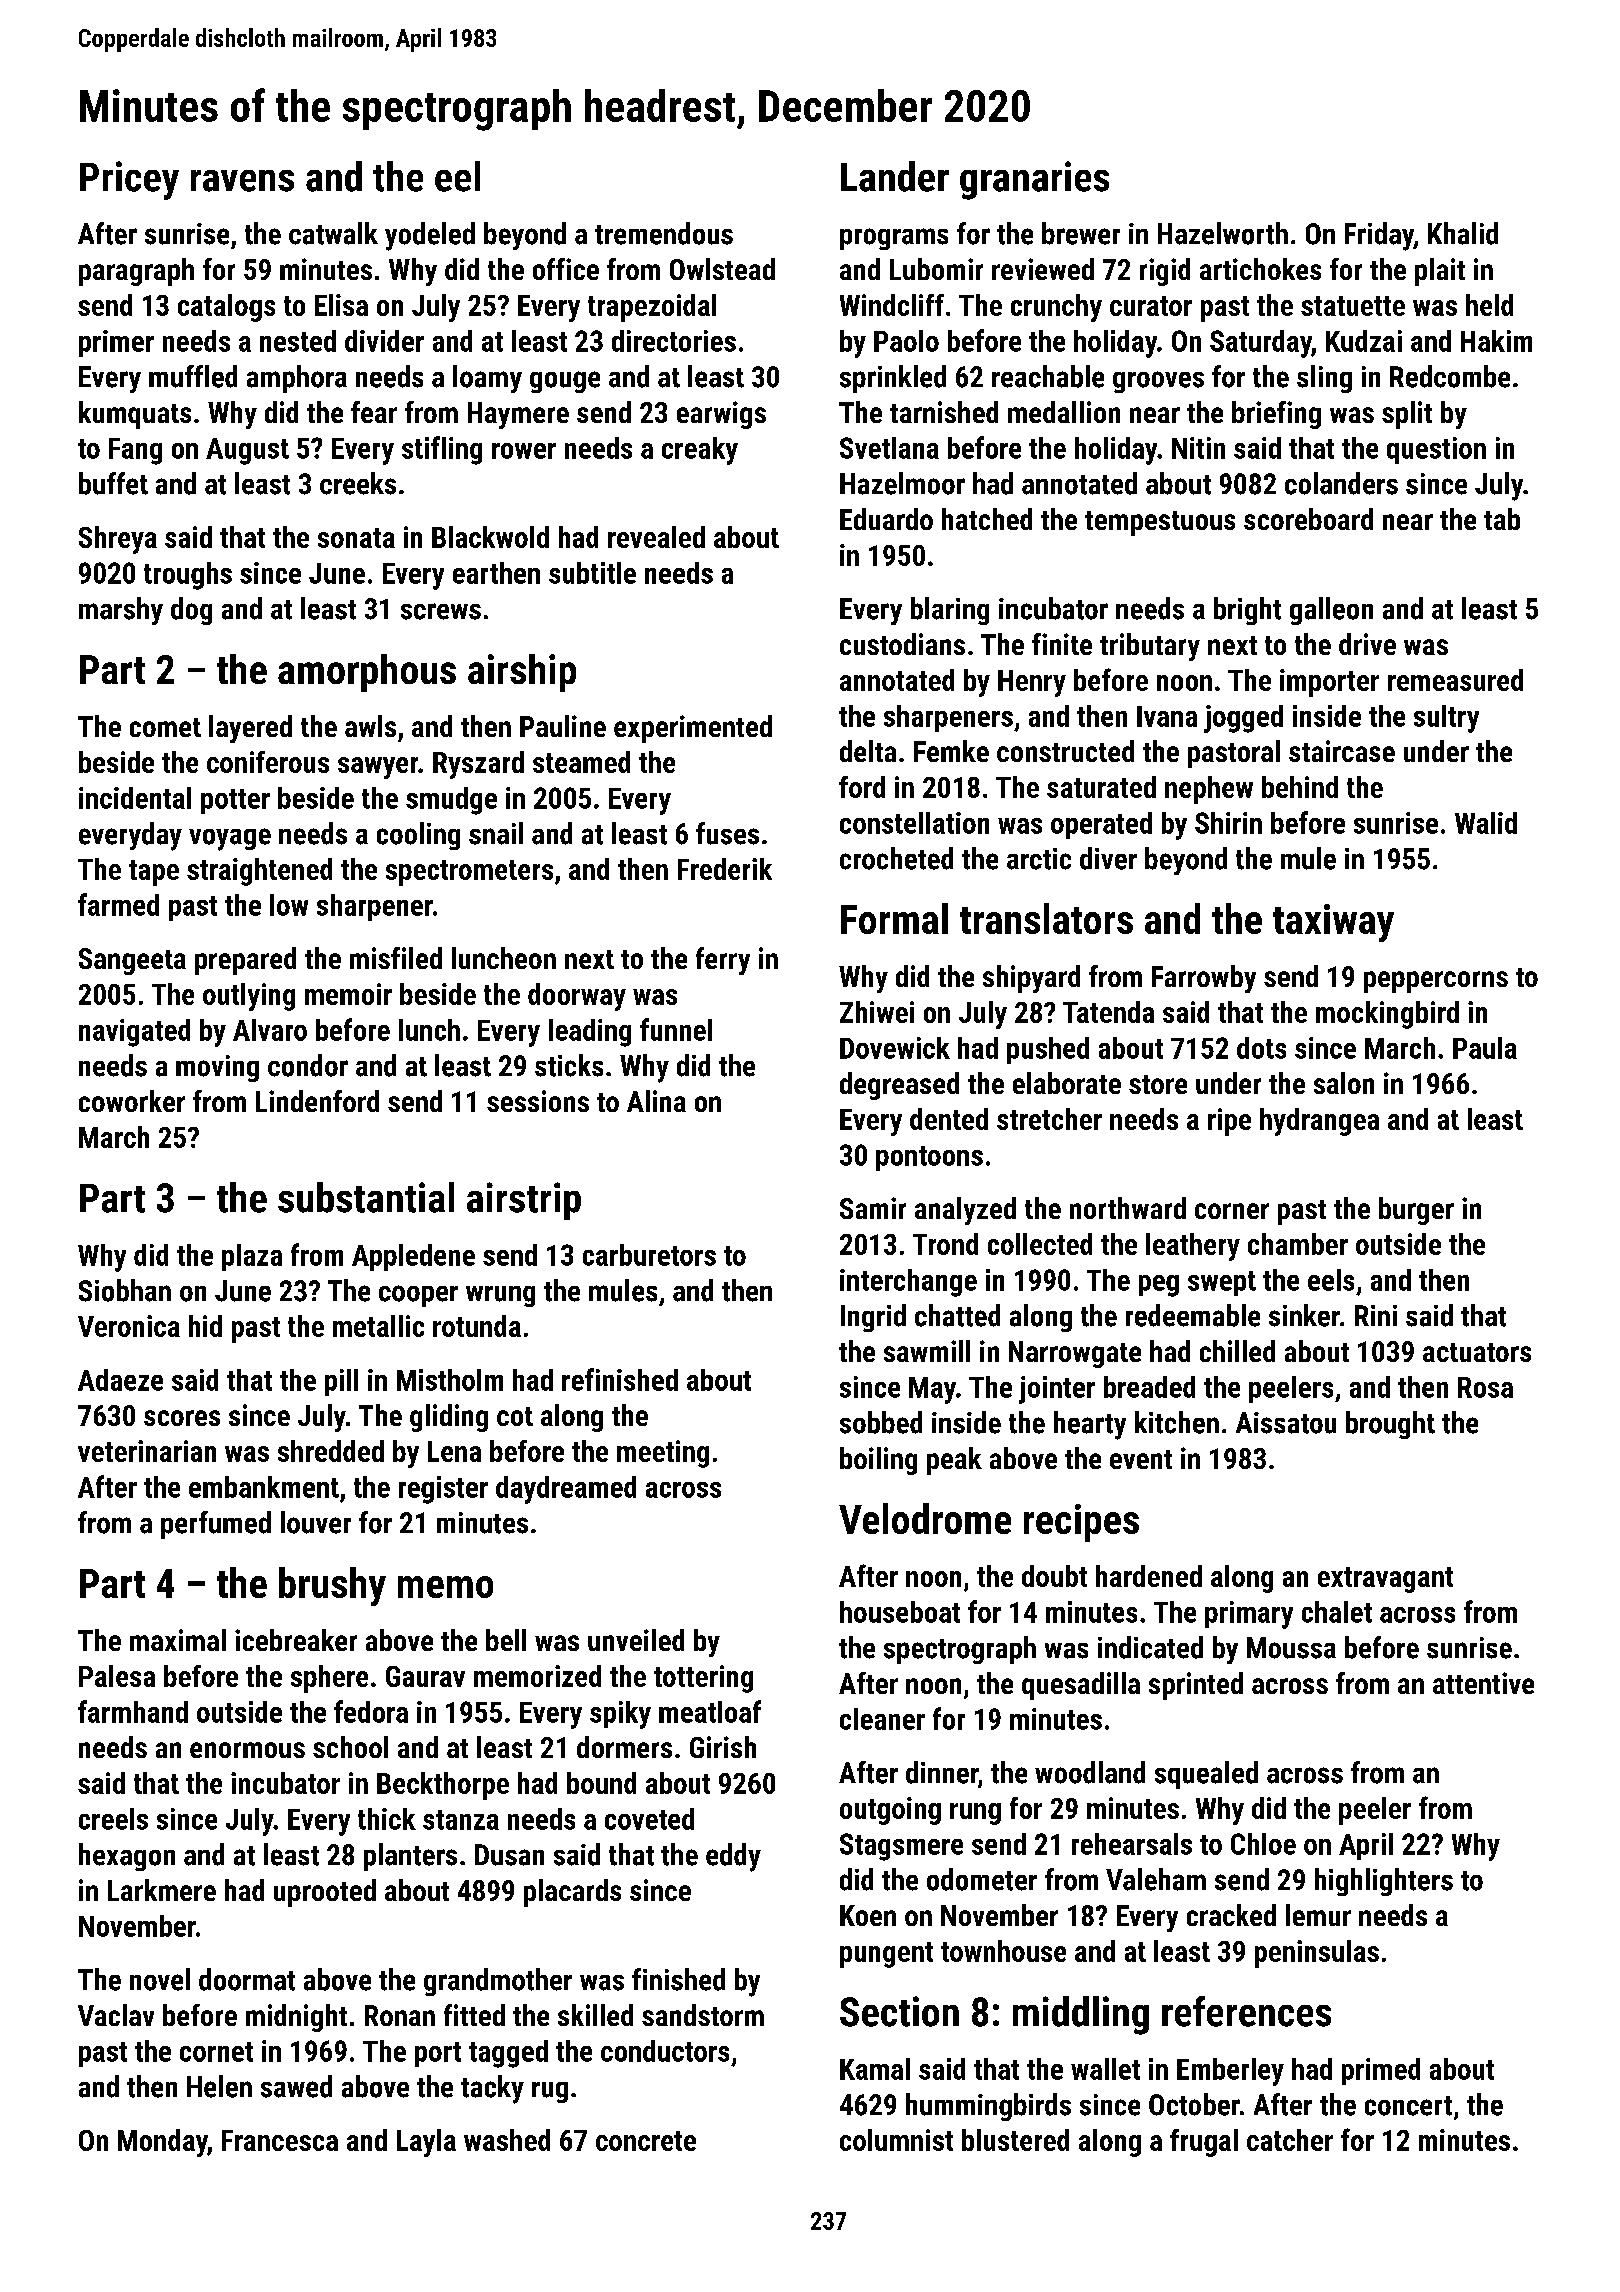  I want to click on frugal, so click(1204, 2143).
